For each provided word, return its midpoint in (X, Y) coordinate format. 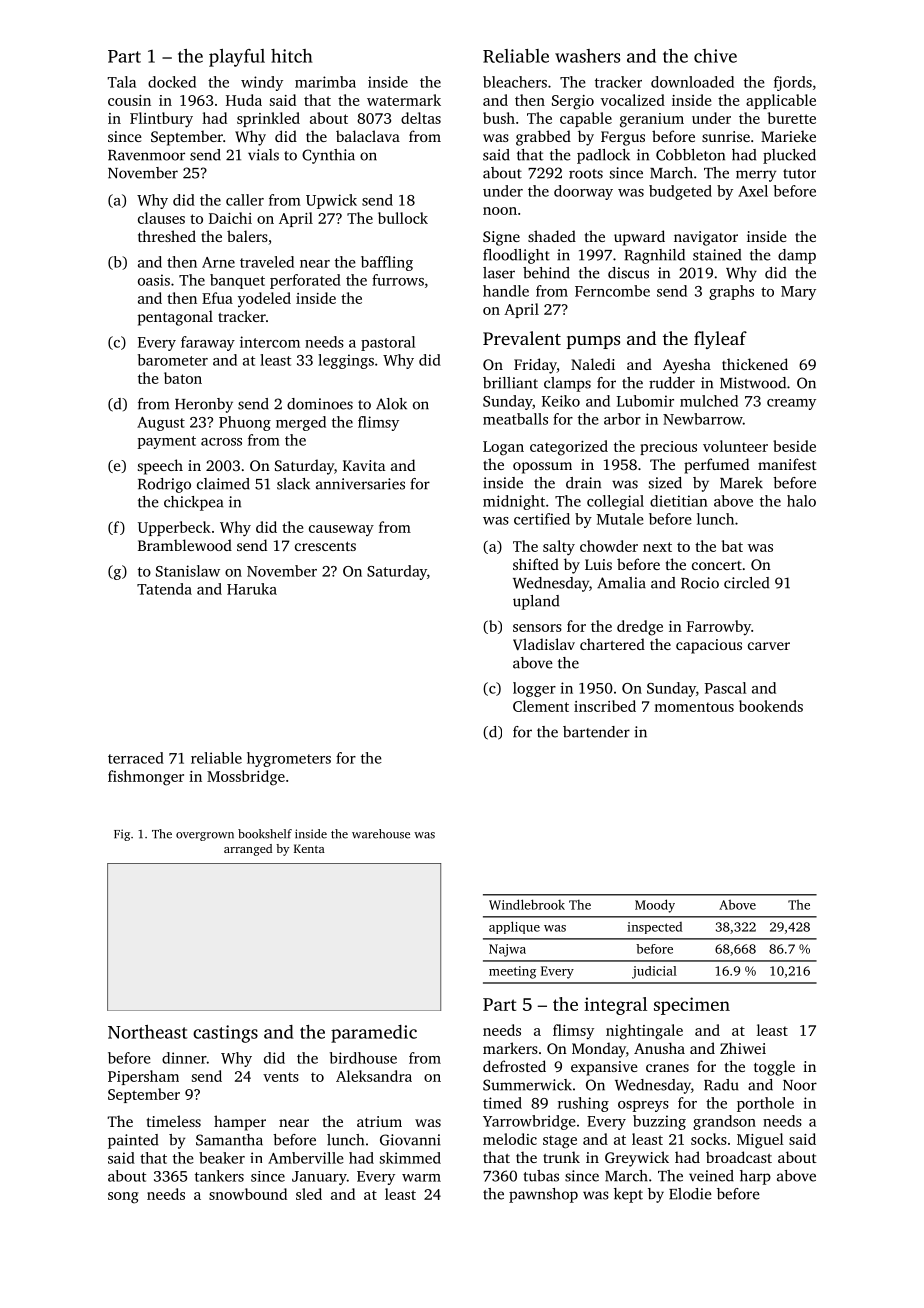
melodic (510, 1139)
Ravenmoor (146, 155)
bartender (596, 732)
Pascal (725, 688)
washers (587, 56)
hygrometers (289, 759)
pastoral (388, 343)
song (123, 1198)
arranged (248, 850)
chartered (612, 644)
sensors (537, 628)
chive (715, 56)
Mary (798, 293)
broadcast (739, 1157)
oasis (154, 280)
